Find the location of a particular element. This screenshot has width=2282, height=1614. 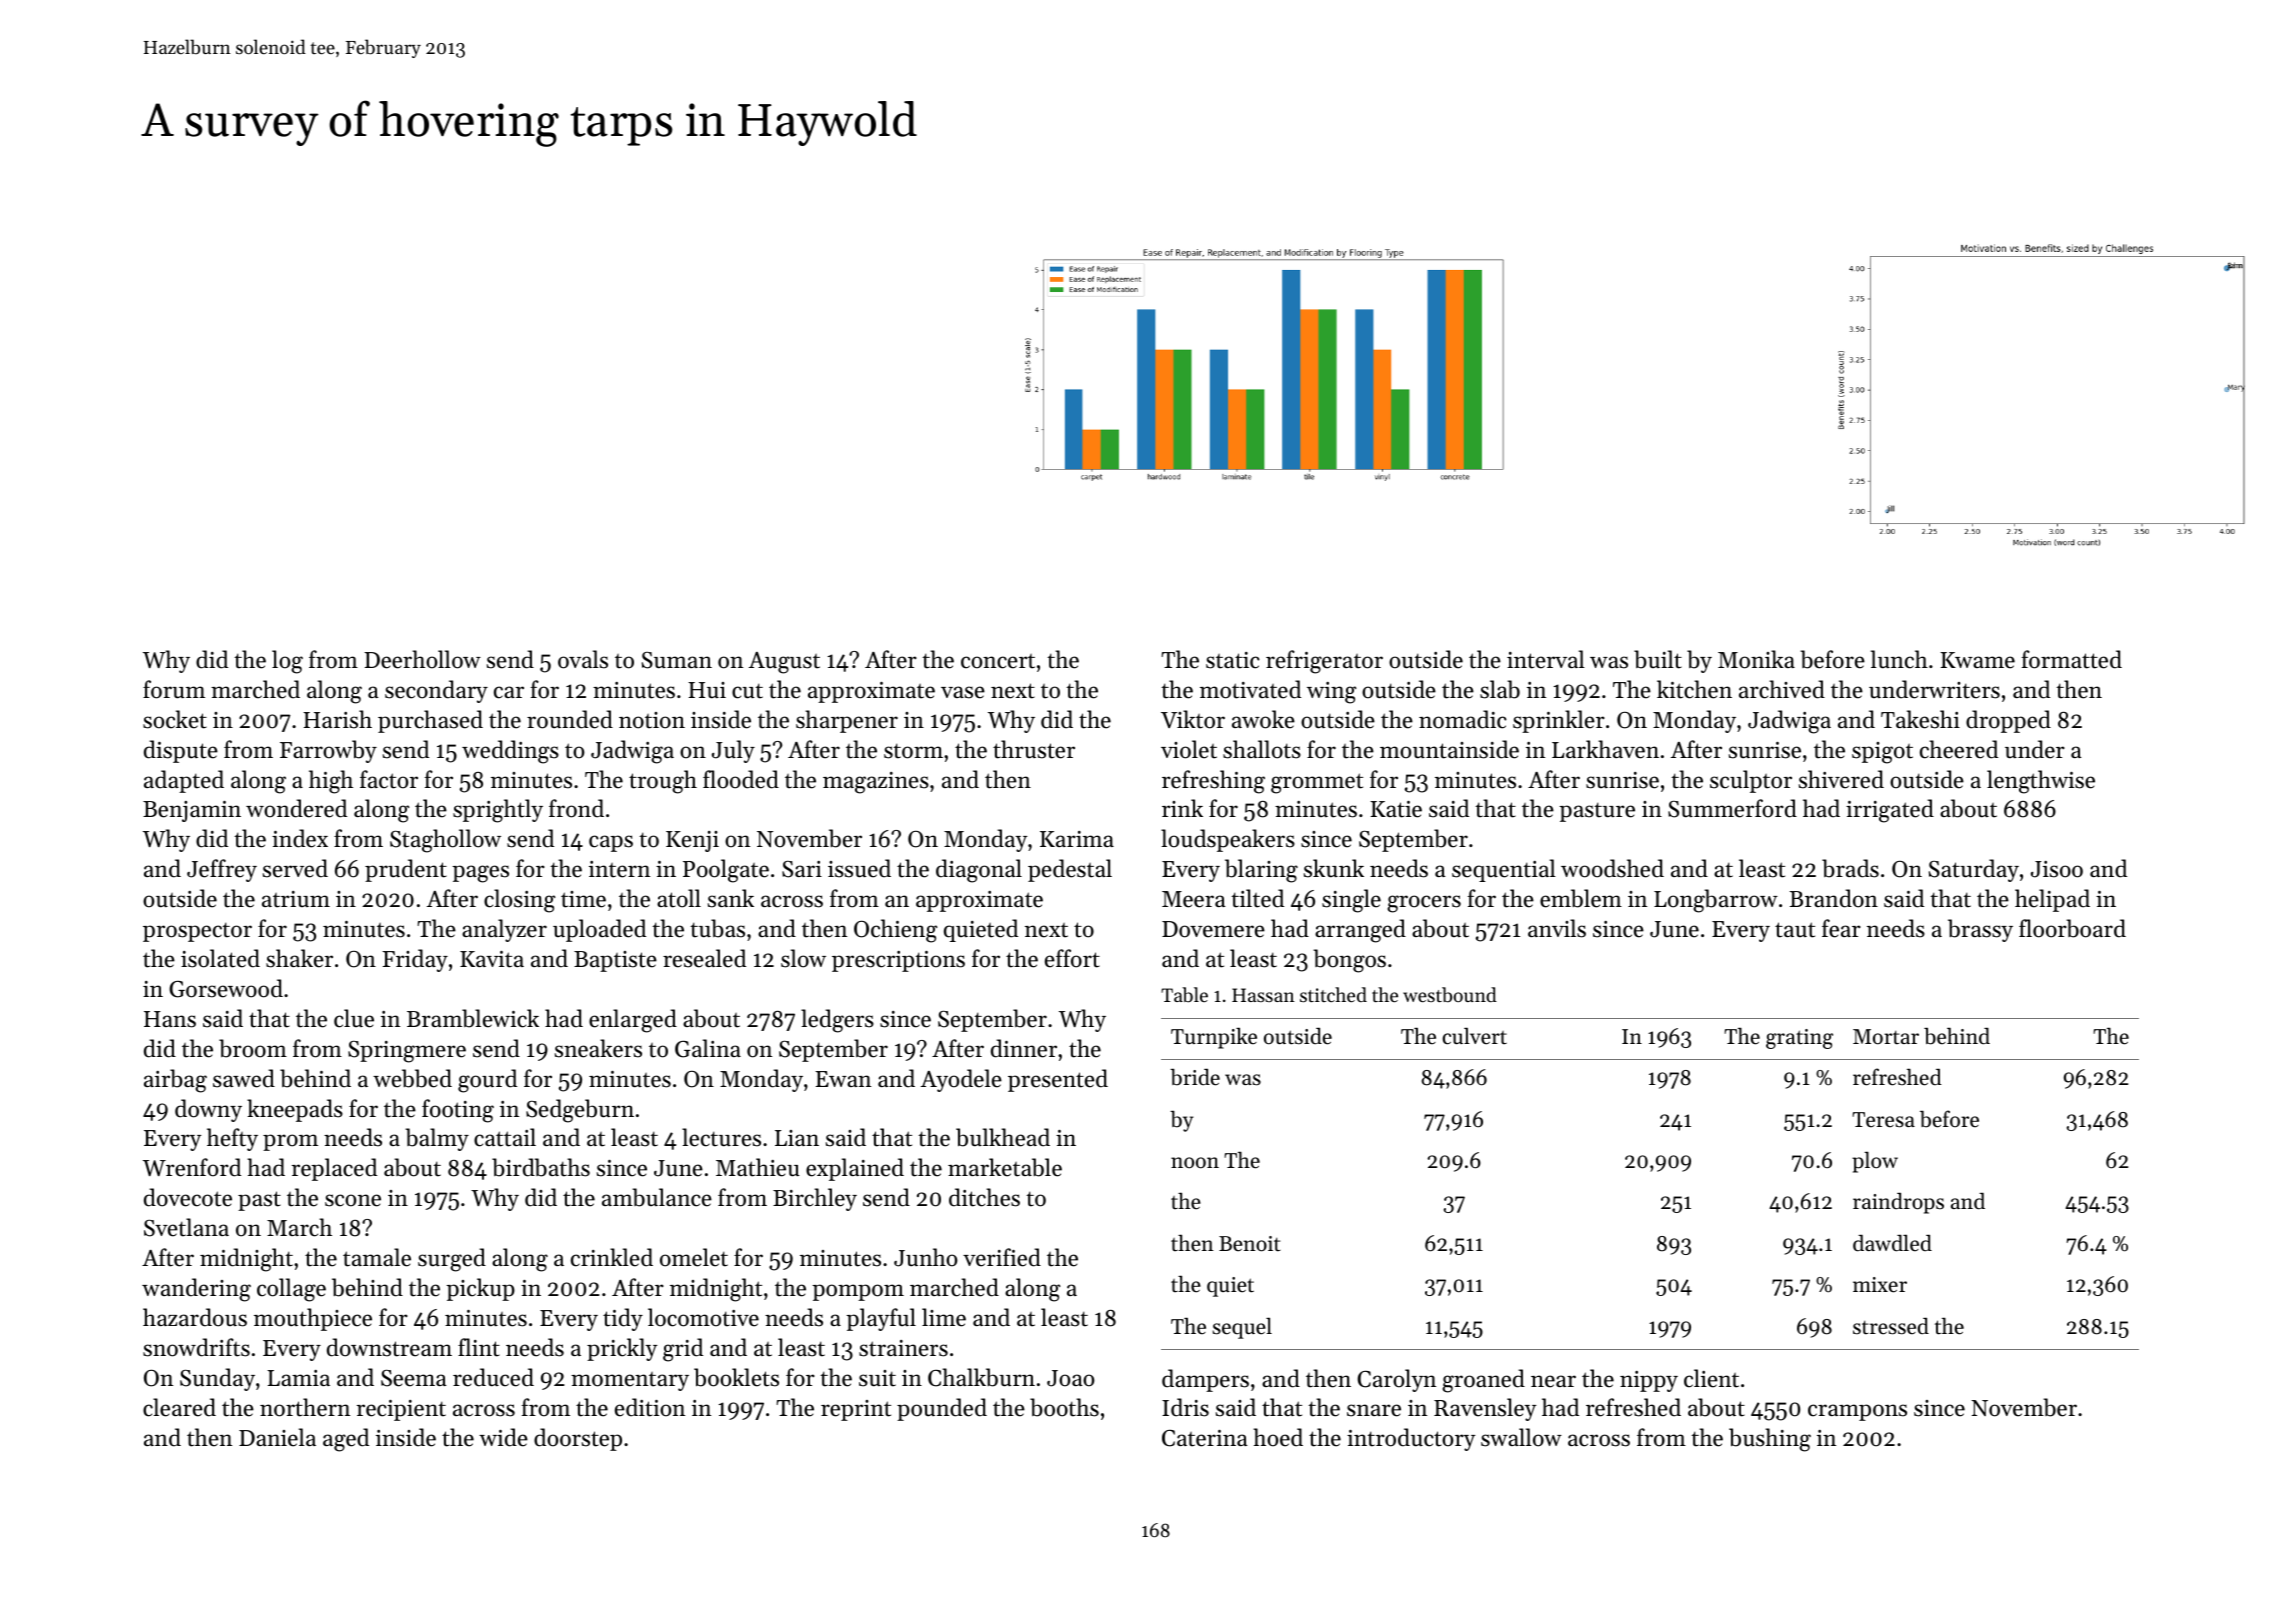

bushing is located at coordinates (1770, 1440).
